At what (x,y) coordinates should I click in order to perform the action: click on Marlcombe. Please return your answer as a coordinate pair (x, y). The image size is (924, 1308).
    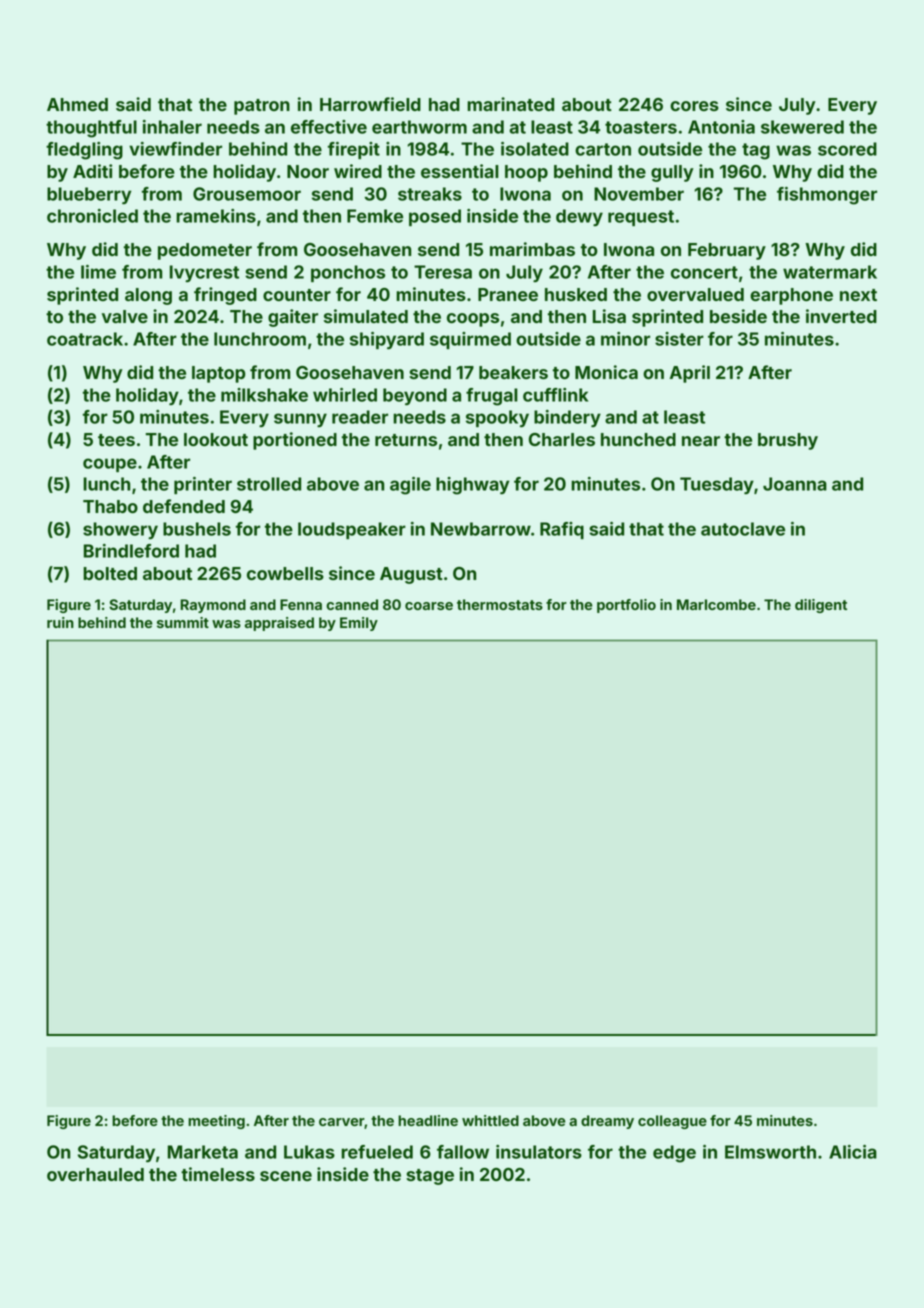
    Looking at the image, I should click on (716, 604).
